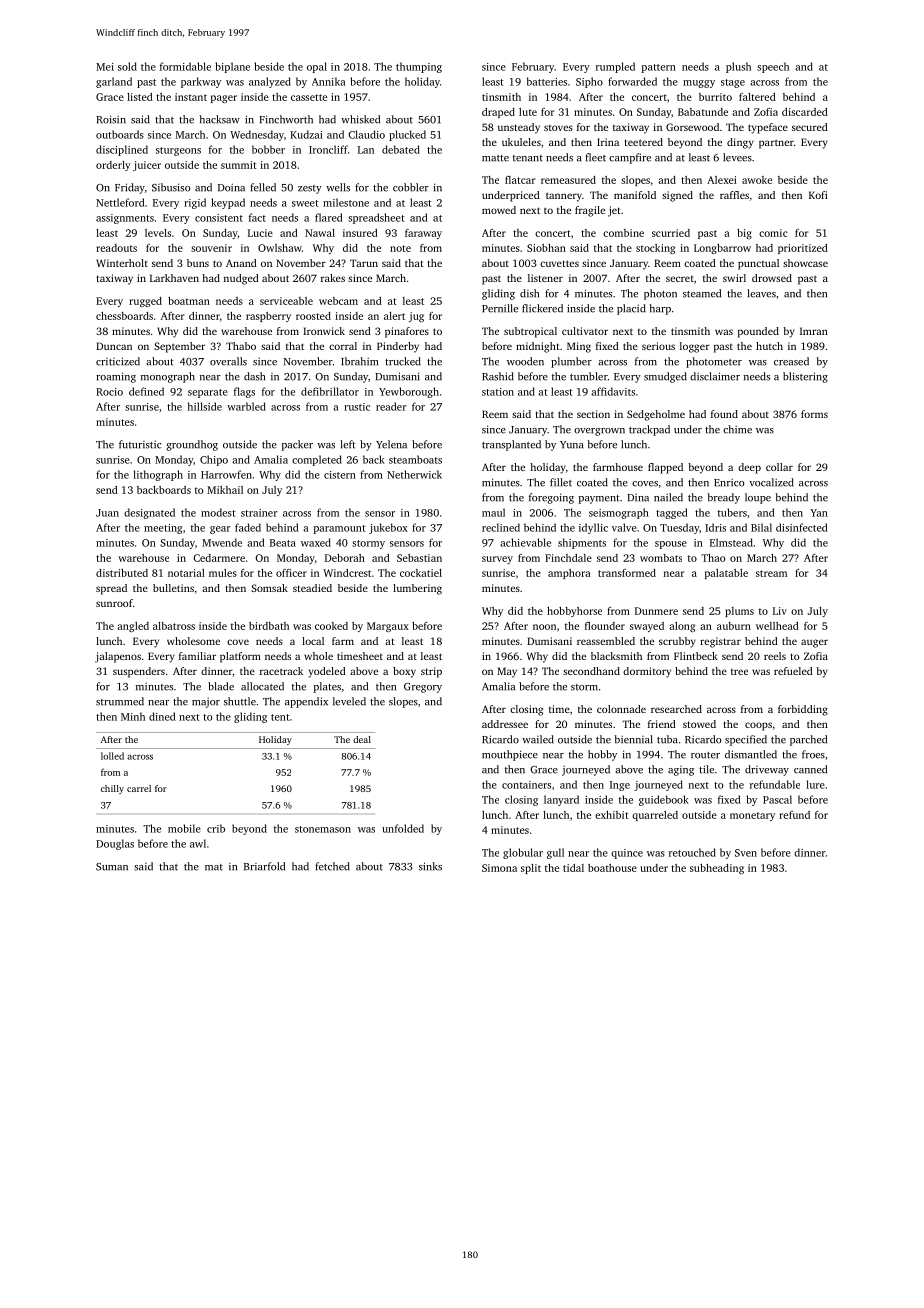 The image size is (924, 1308). I want to click on subheading, so click(717, 869).
